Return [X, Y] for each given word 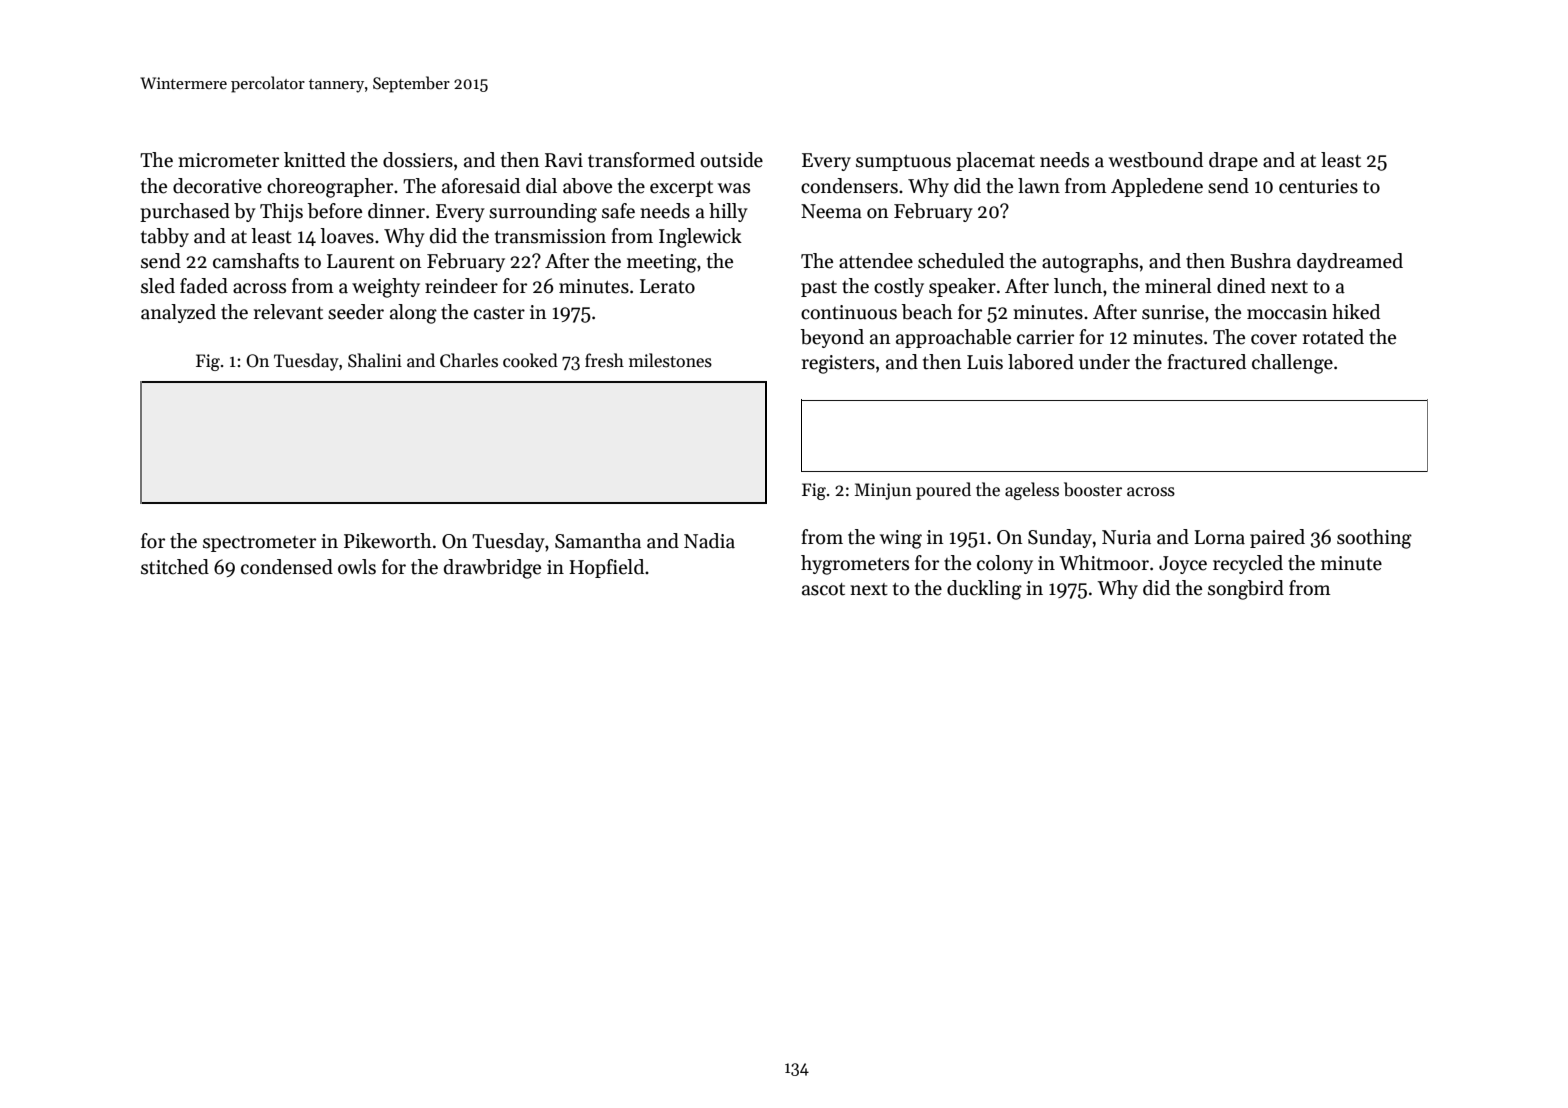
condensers [849, 186]
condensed [287, 567]
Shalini [375, 360]
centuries [1318, 186]
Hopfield [606, 568]
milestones [670, 360]
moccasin [1287, 312]
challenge [1292, 364]
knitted [315, 160]
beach [927, 312]
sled [158, 286]
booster [1093, 489]
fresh [604, 360]
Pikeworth [388, 541]
